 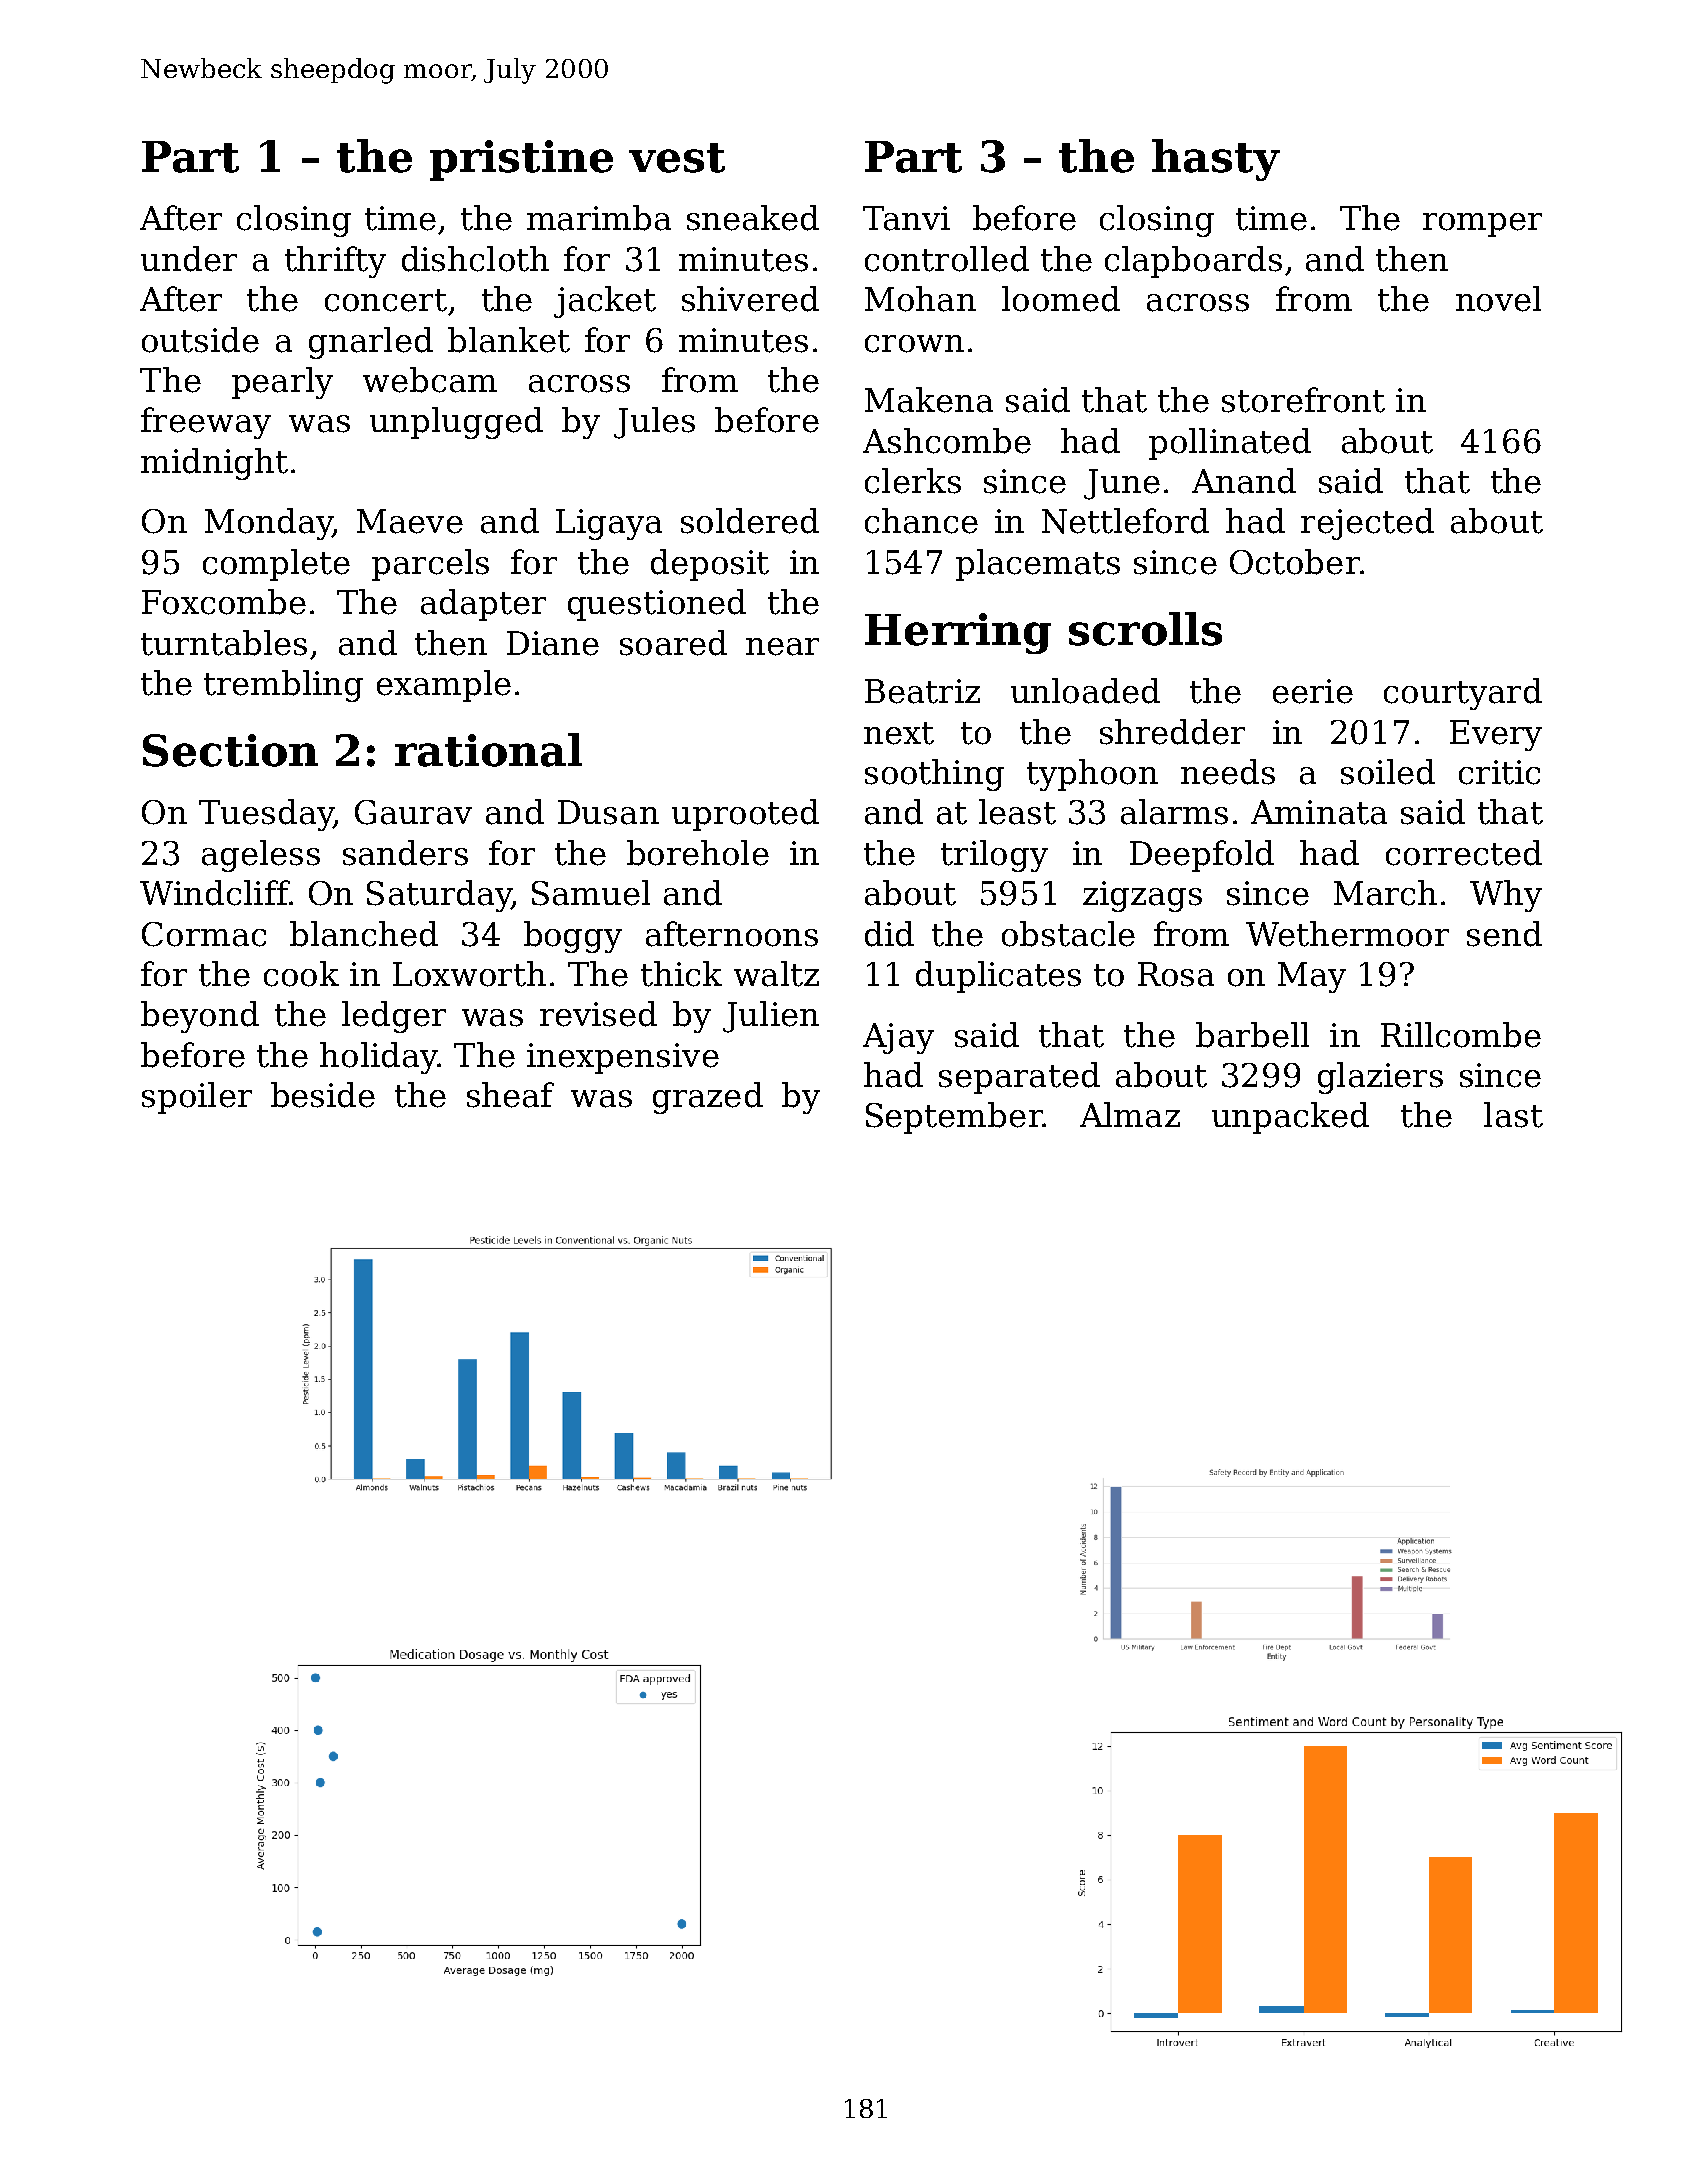 What do you see at coordinates (1463, 694) in the document?
I see `courtyard` at bounding box center [1463, 694].
